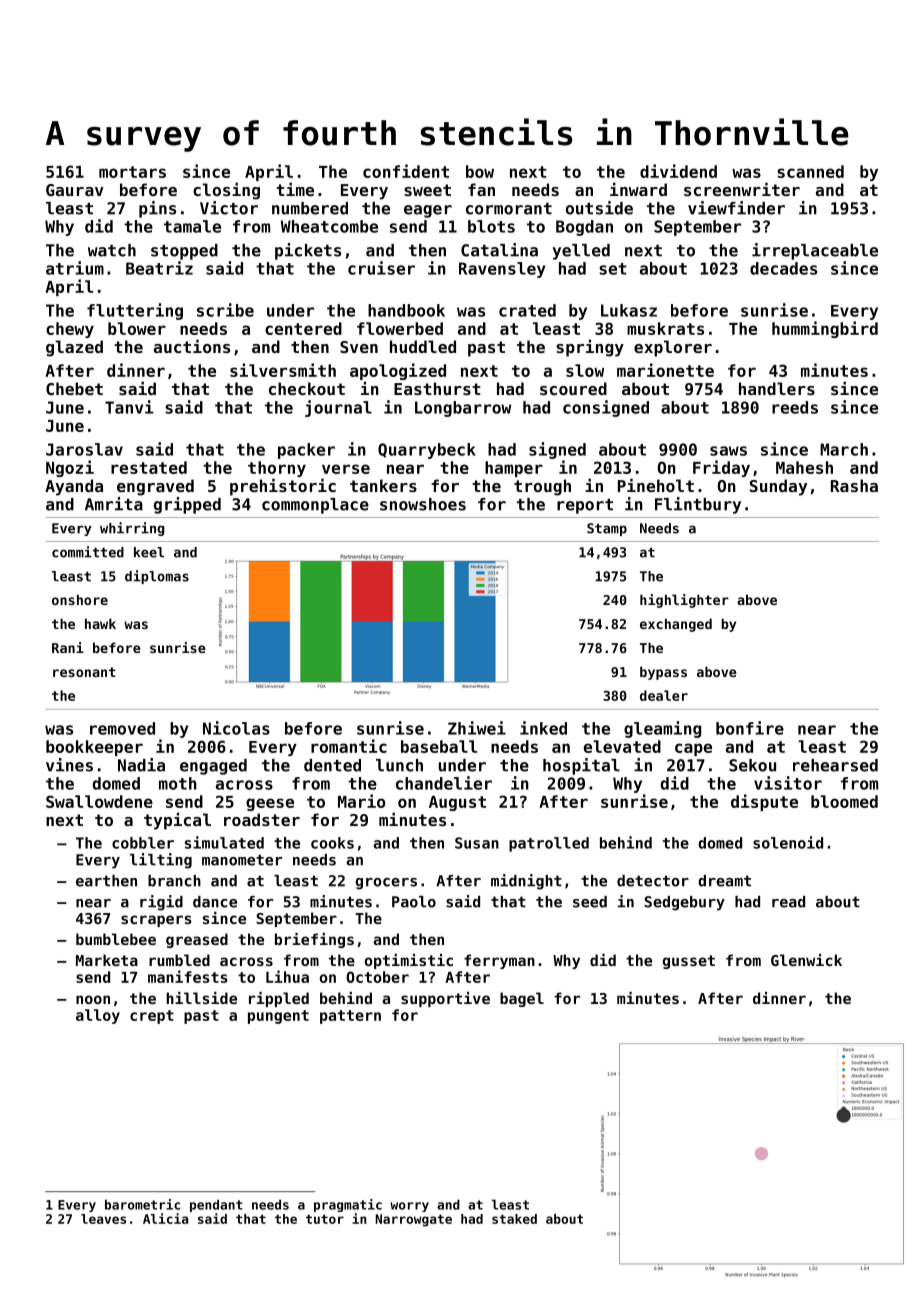 Image resolution: width=924 pixels, height=1308 pixels. I want to click on Beatriz, so click(159, 268).
